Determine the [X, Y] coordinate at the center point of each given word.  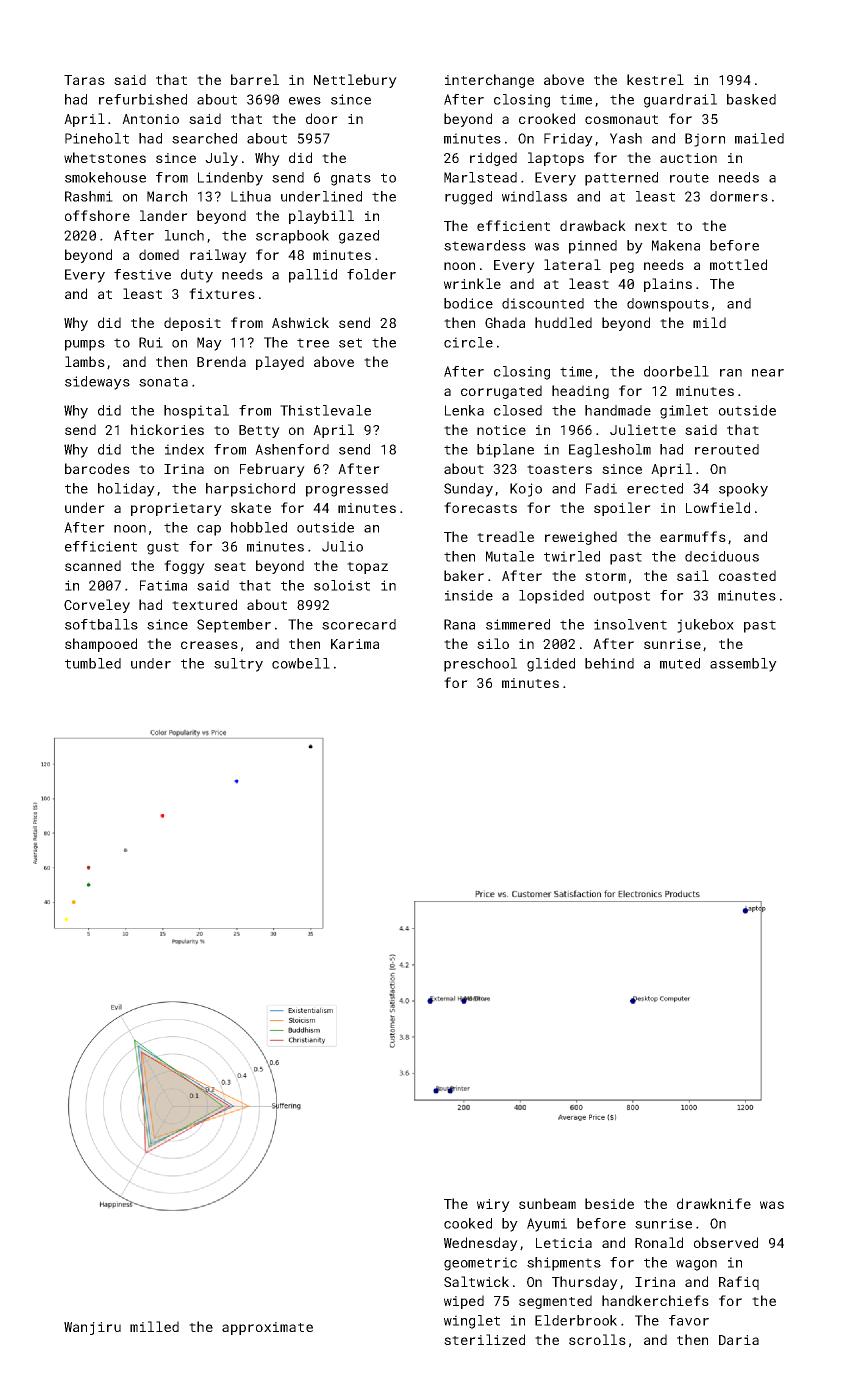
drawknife [714, 1203]
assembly [743, 665]
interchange [489, 81]
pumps [85, 345]
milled [154, 1326]
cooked [468, 1223]
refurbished [143, 99]
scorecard [359, 624]
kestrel [655, 79]
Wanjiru [92, 1328]
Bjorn [705, 140]
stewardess [485, 245]
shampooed [101, 645]
